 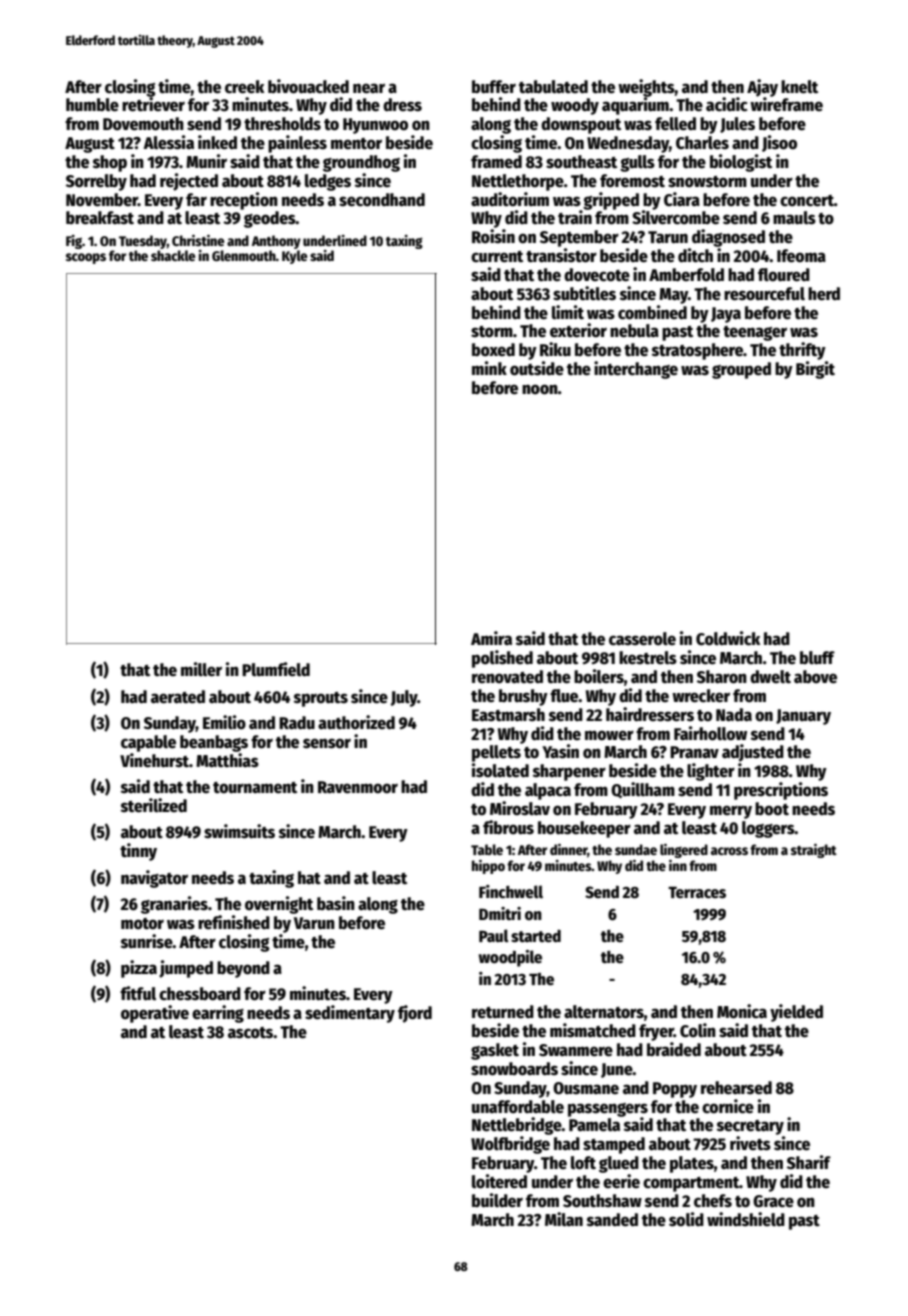 I want to click on solid, so click(x=686, y=1219).
